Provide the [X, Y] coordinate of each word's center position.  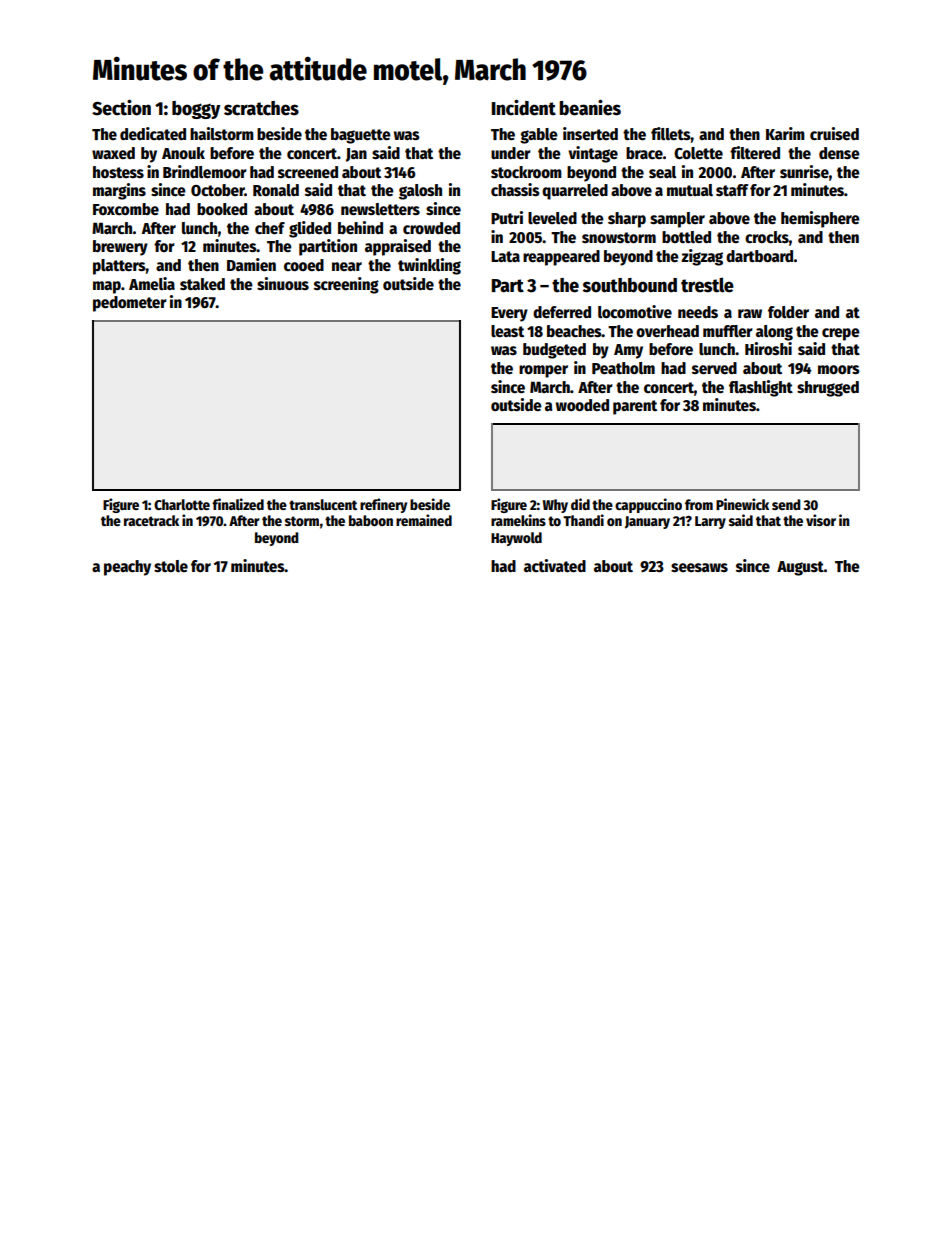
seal [662, 172]
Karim [785, 133]
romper [543, 371]
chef [270, 228]
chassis [515, 190]
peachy [127, 568]
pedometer [130, 304]
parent [635, 407]
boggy [196, 110]
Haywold [516, 539]
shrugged [828, 389]
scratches [261, 108]
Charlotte [182, 504]
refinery [383, 505]
